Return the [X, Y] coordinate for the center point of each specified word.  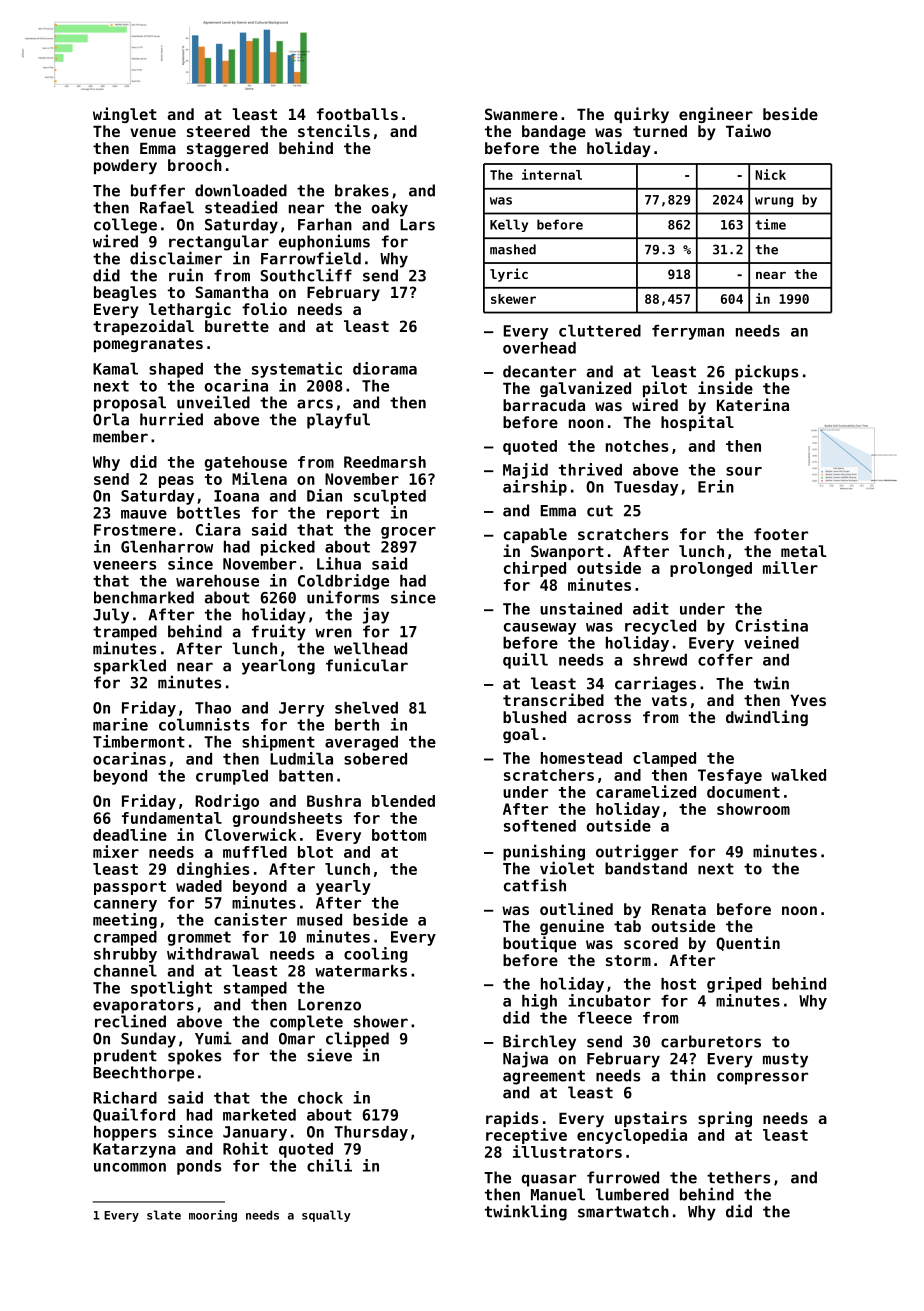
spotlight [171, 989]
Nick [770, 174]
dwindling [767, 718]
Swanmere [521, 114]
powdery [125, 166]
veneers [124, 565]
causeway [540, 629]
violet [567, 868]
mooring [213, 1216]
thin [688, 1075]
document [743, 792]
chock [320, 1098]
